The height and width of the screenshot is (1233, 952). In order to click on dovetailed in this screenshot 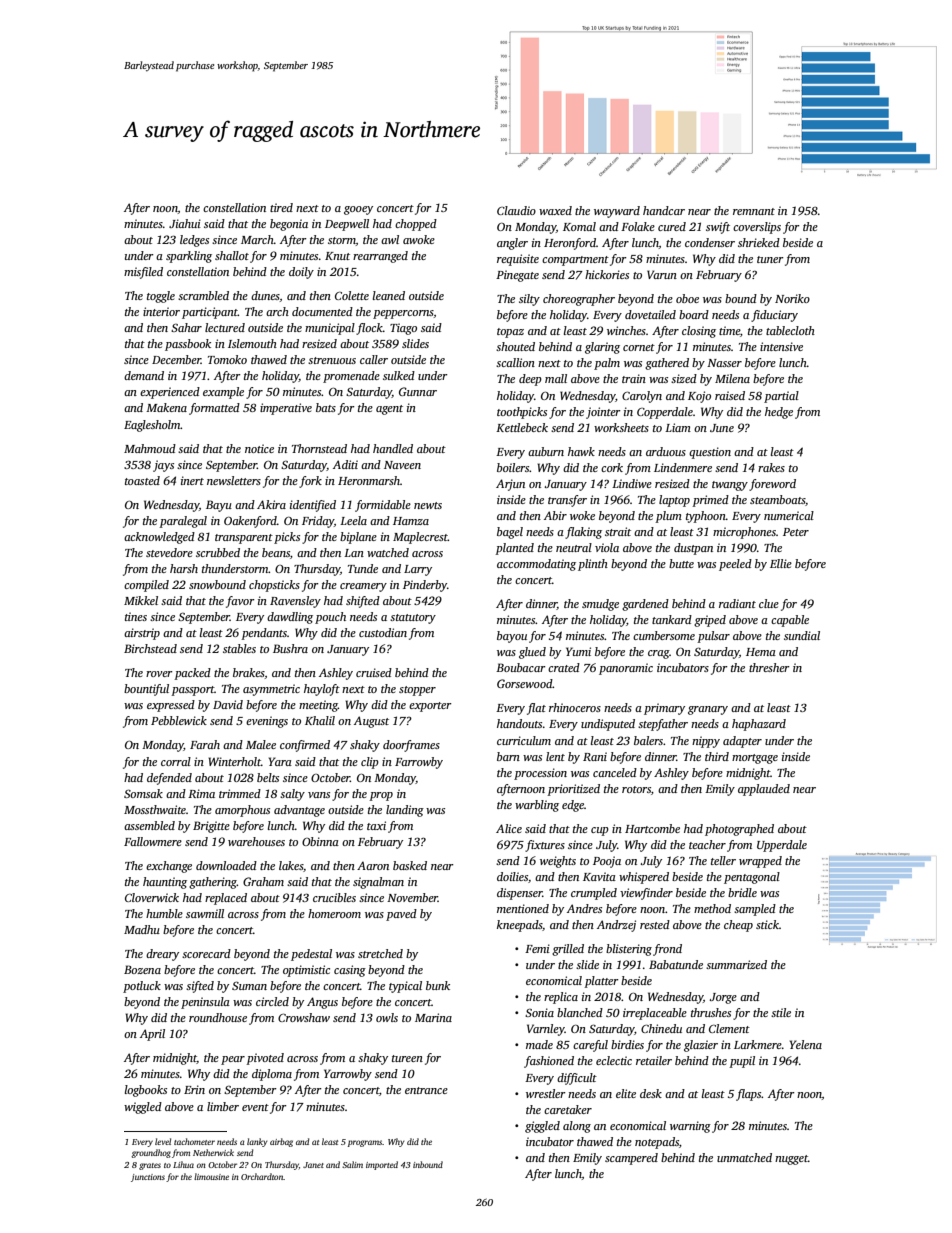, I will do `click(650, 314)`.
